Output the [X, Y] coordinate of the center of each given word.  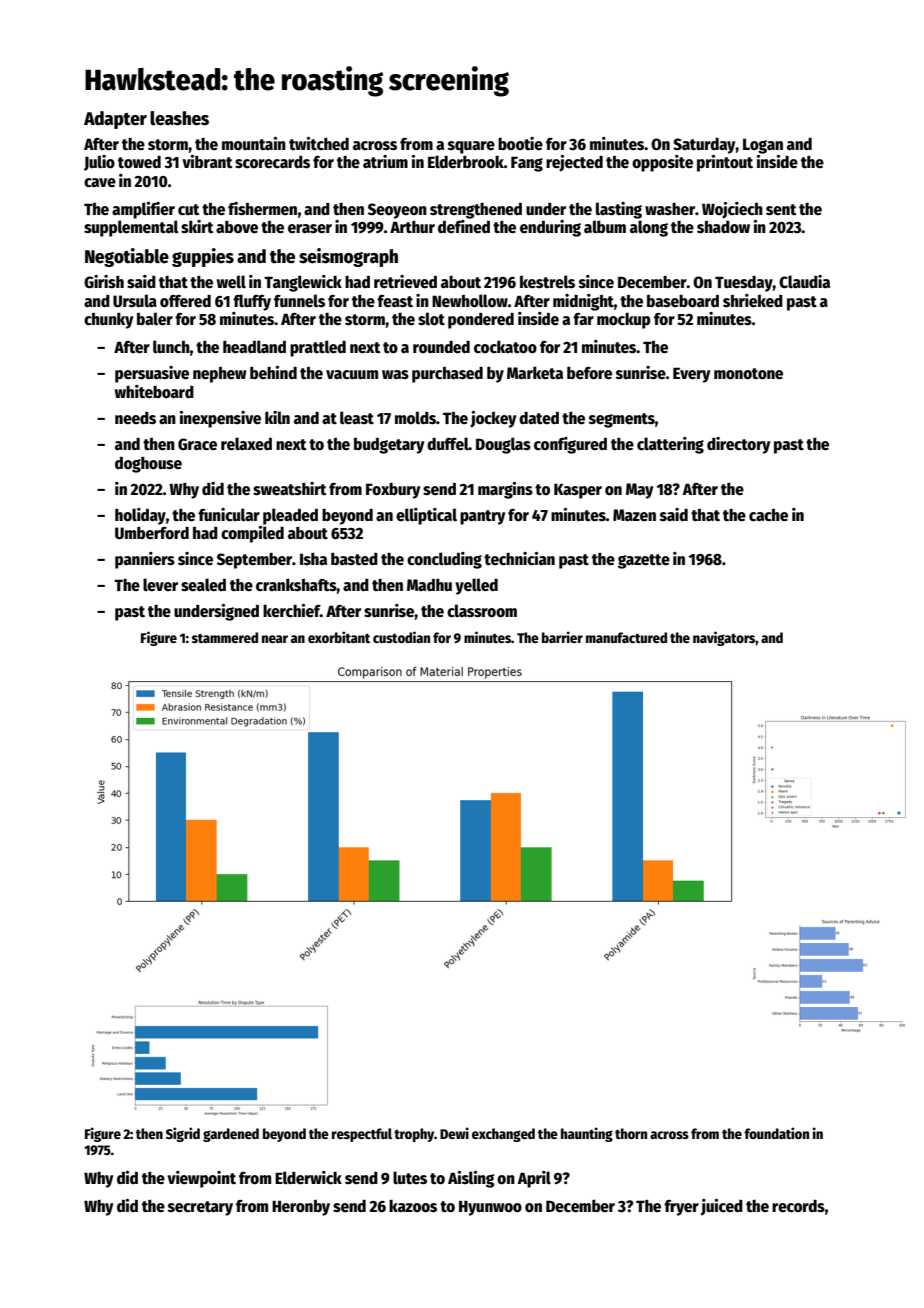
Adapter [115, 120]
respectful [362, 1135]
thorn [631, 1133]
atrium [385, 161]
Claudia [804, 281]
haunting [587, 1134]
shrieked [753, 301]
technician [519, 559]
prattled [318, 348]
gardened [231, 1135]
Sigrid [183, 1134]
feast [395, 301]
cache [768, 515]
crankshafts [296, 584]
